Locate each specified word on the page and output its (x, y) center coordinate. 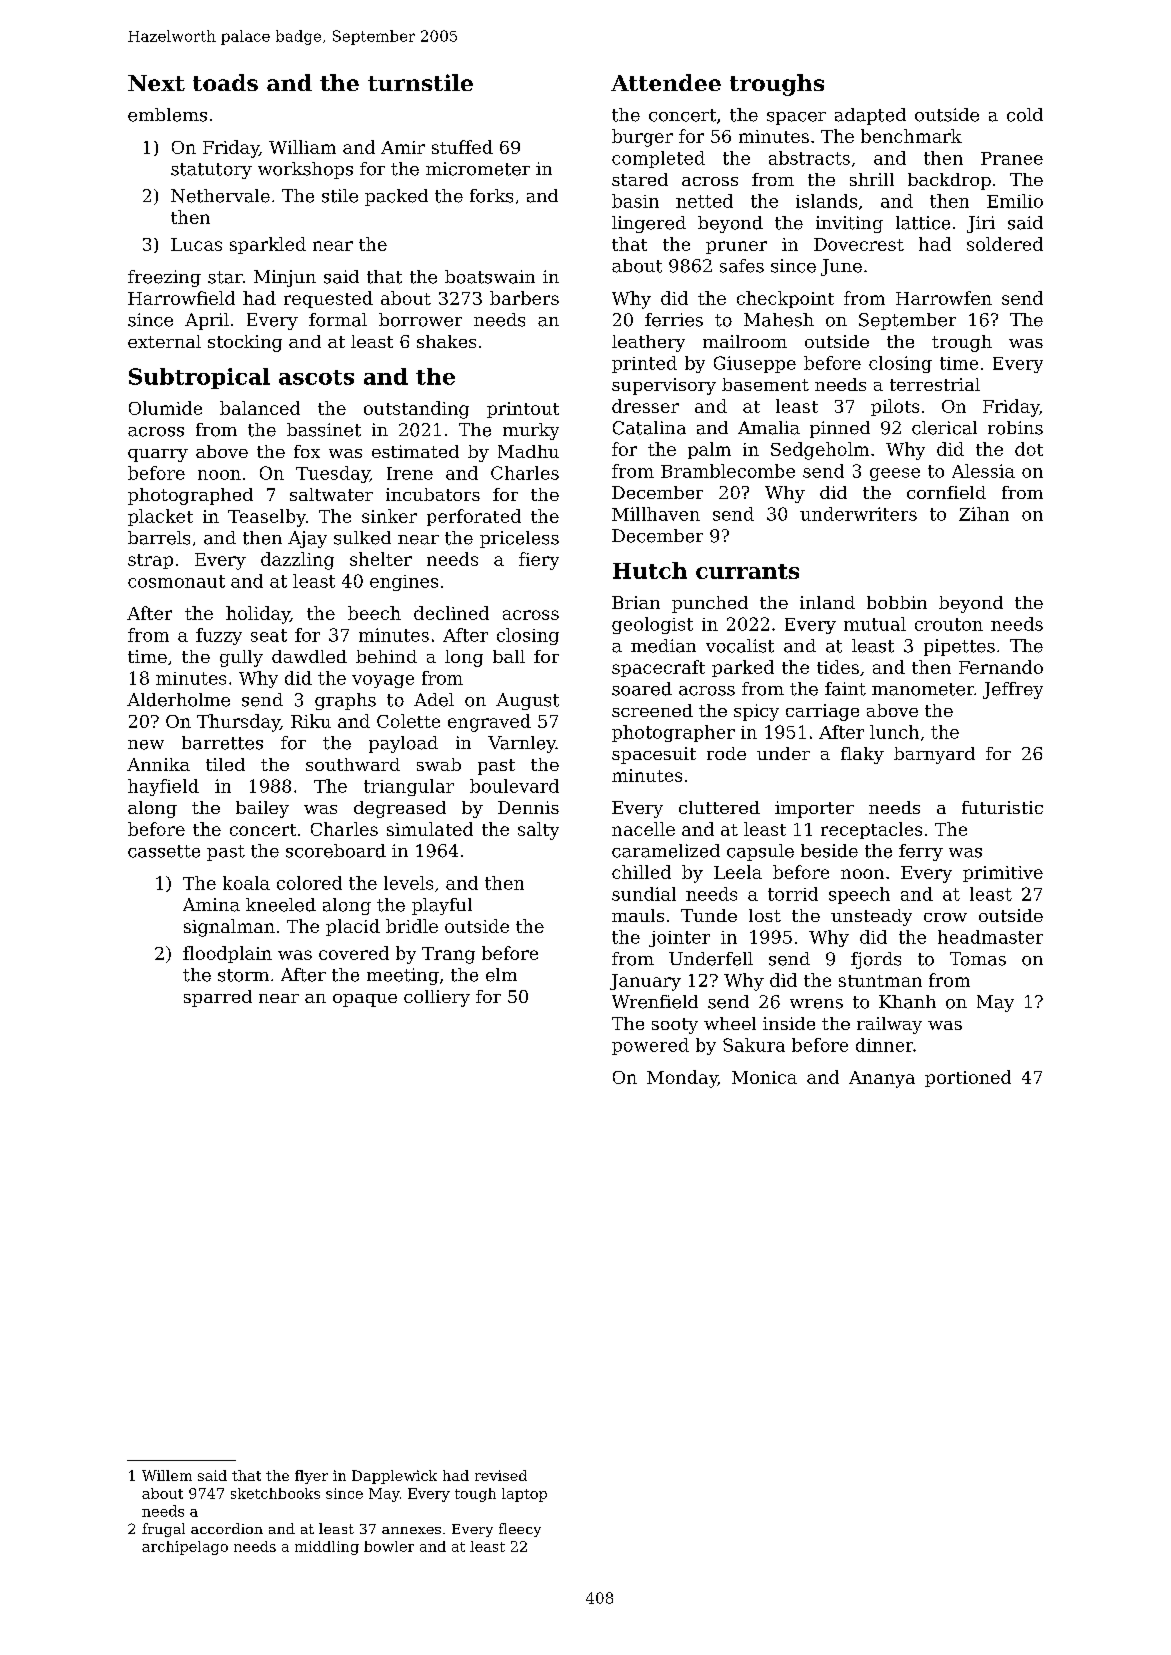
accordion (227, 1528)
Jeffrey (1013, 690)
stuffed (462, 147)
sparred (218, 998)
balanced (260, 408)
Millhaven (656, 514)
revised (501, 1475)
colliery (437, 998)
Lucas (196, 244)
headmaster (990, 937)
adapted (870, 116)
